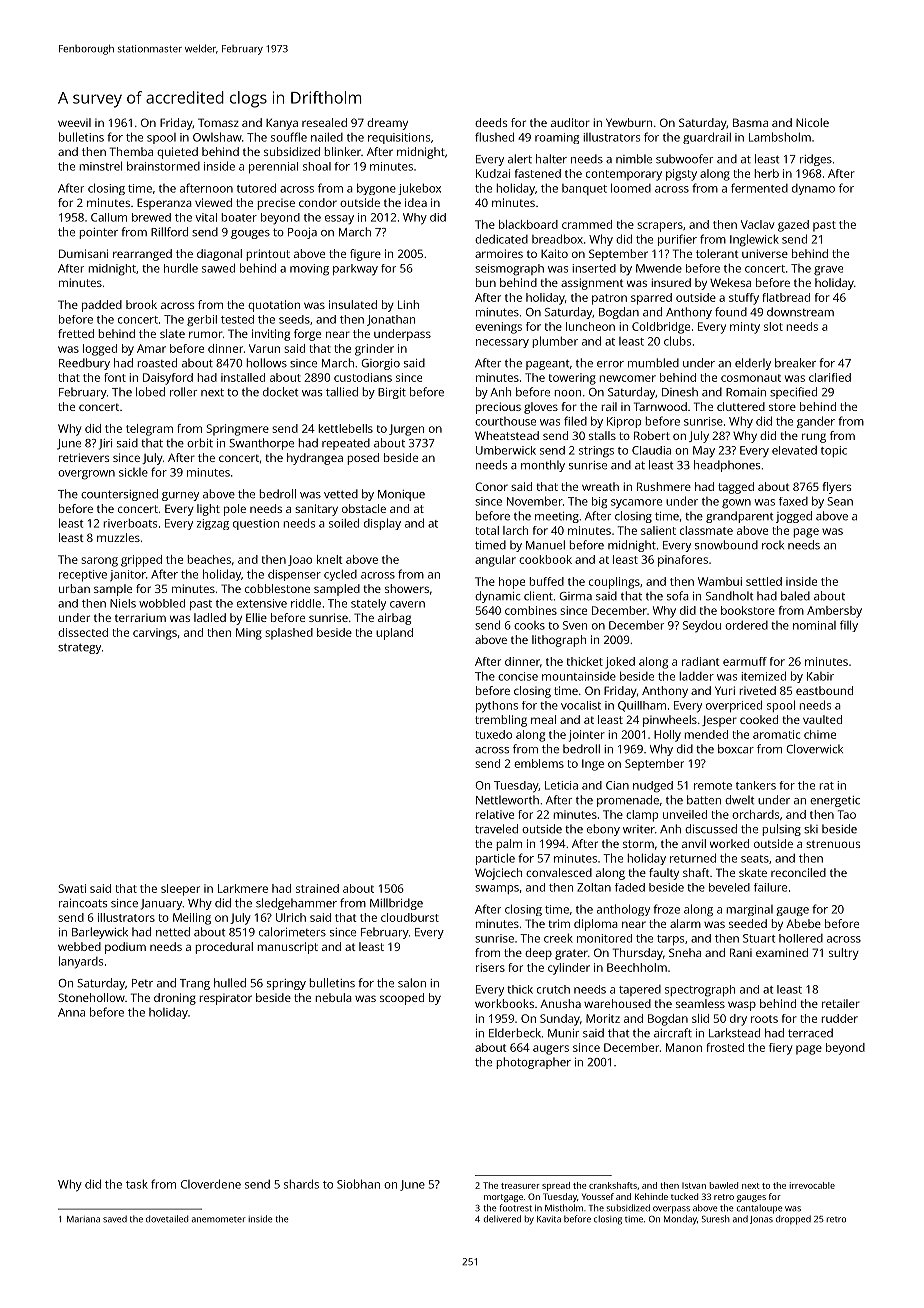 This screenshot has width=924, height=1308. Describe the element at coordinates (750, 122) in the screenshot. I see `Basma` at that location.
